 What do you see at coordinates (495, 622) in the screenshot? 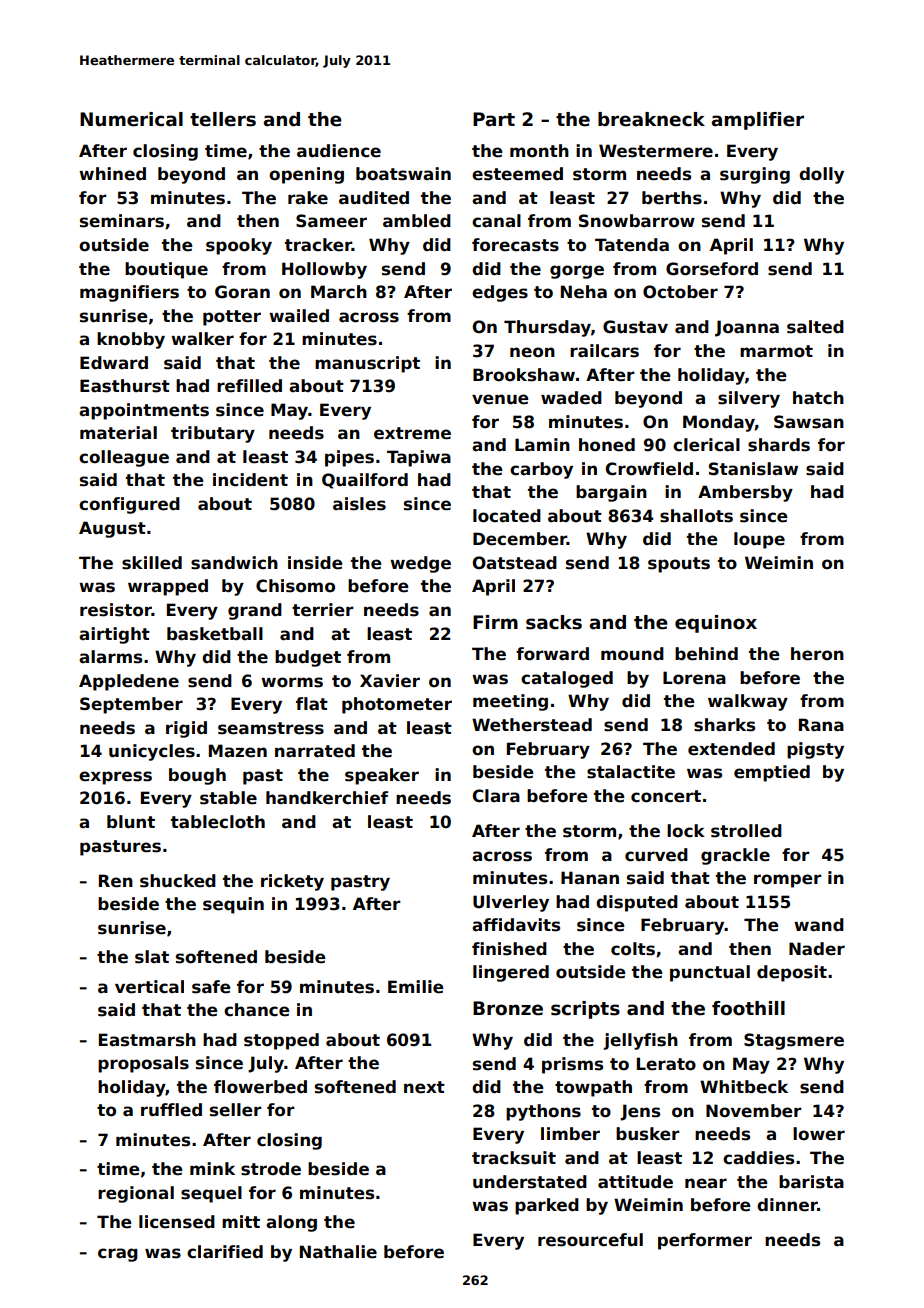
I see `Firm` at bounding box center [495, 622].
